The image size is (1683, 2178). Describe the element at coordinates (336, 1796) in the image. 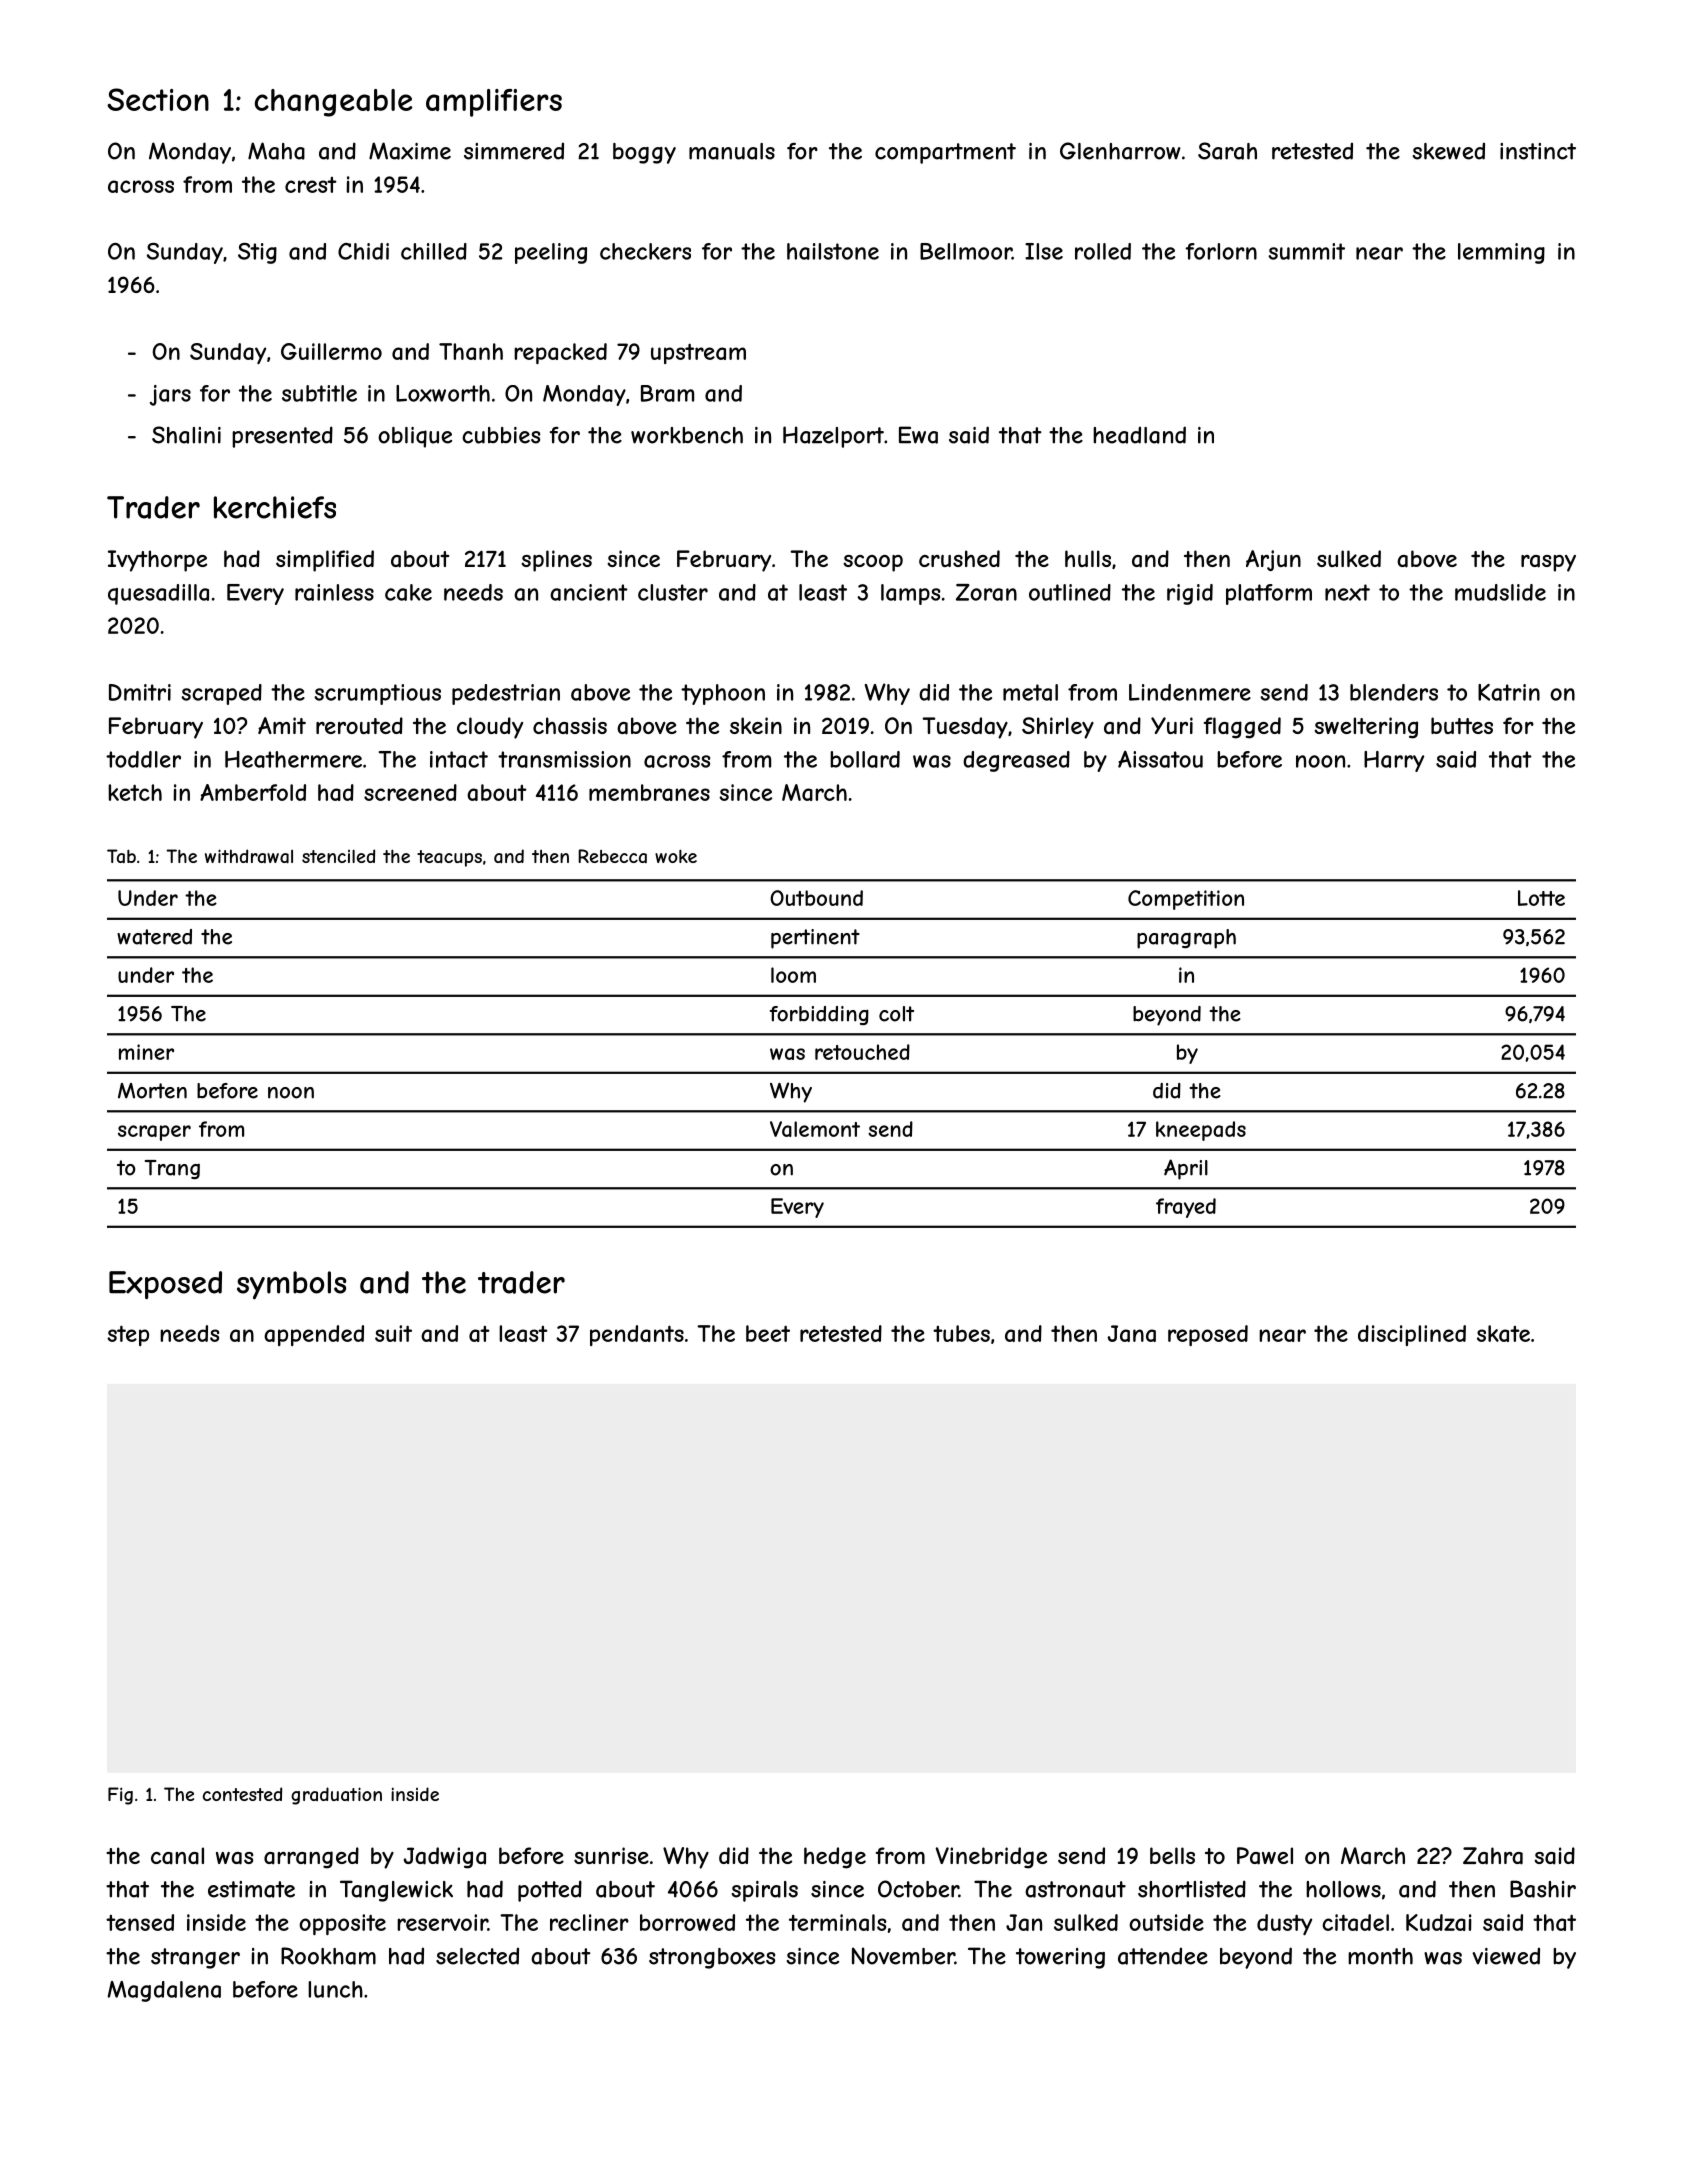

I see `graduation` at that location.
